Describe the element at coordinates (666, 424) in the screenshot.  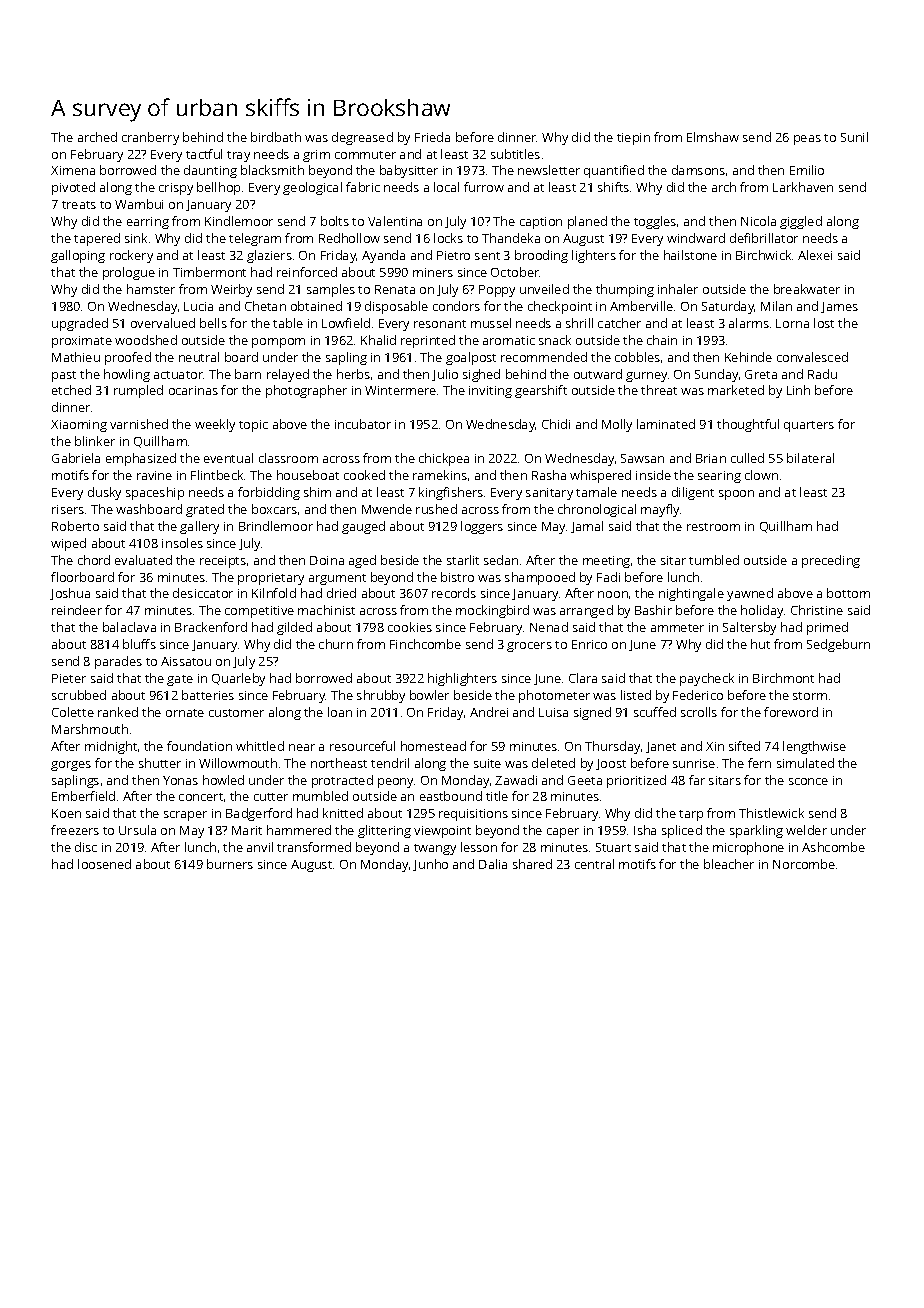
I see `laminated` at that location.
